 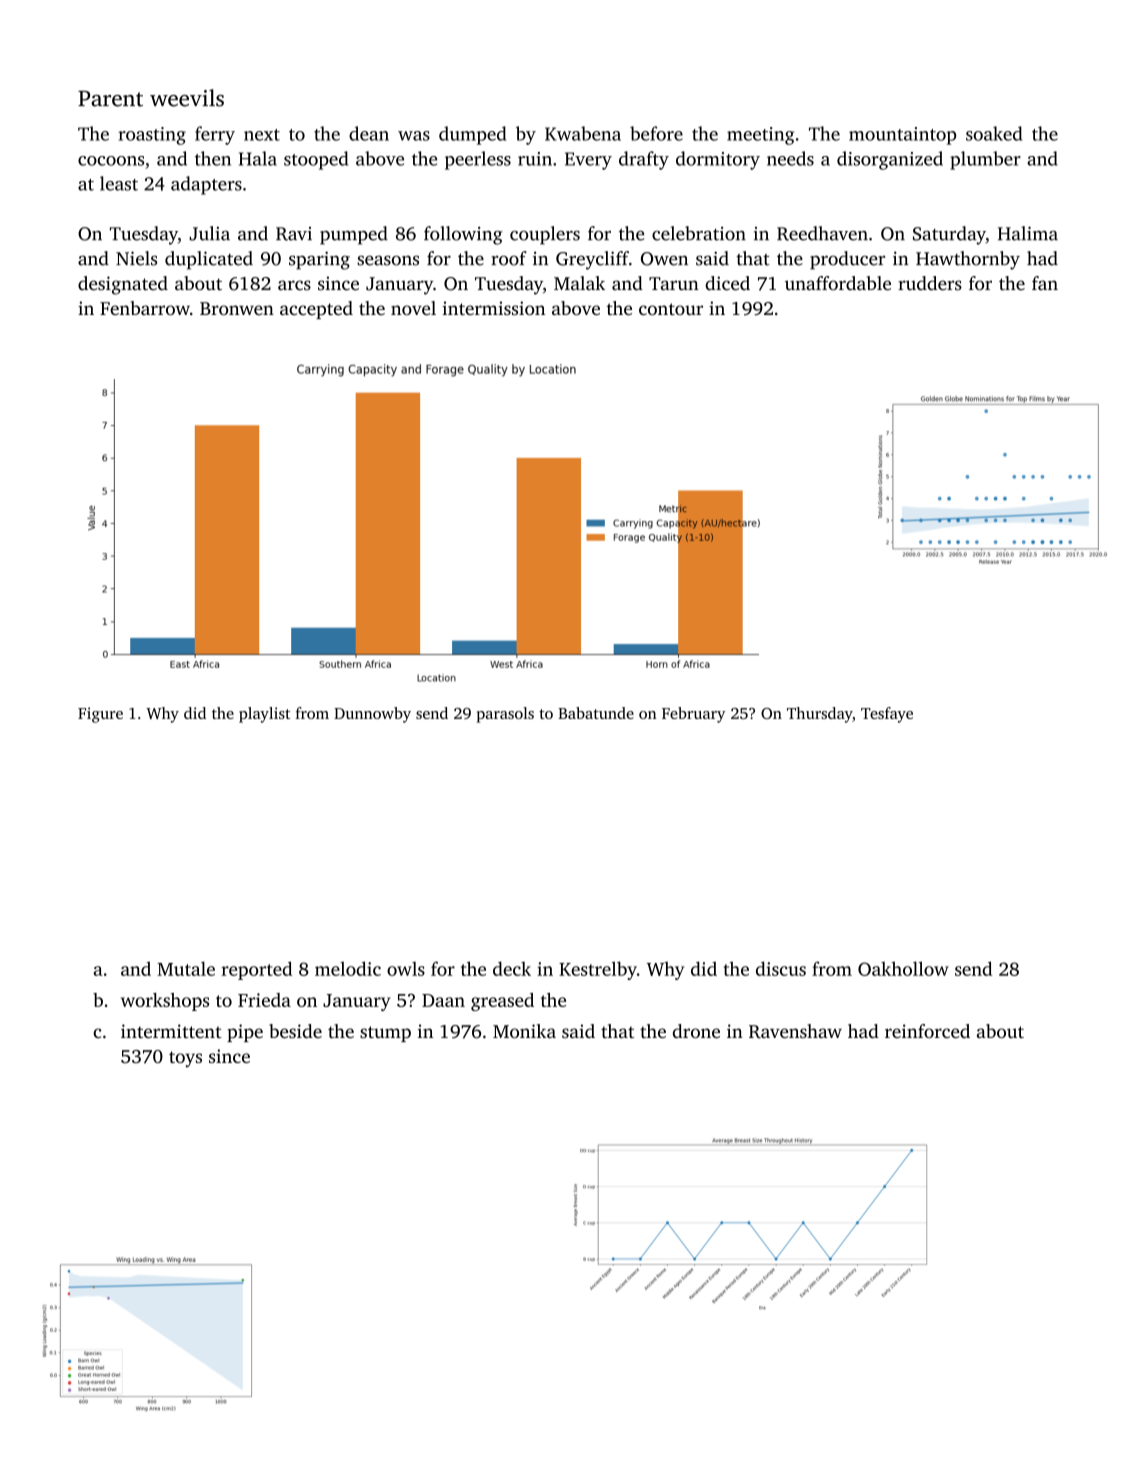 What do you see at coordinates (136, 258) in the screenshot?
I see `Niels` at bounding box center [136, 258].
